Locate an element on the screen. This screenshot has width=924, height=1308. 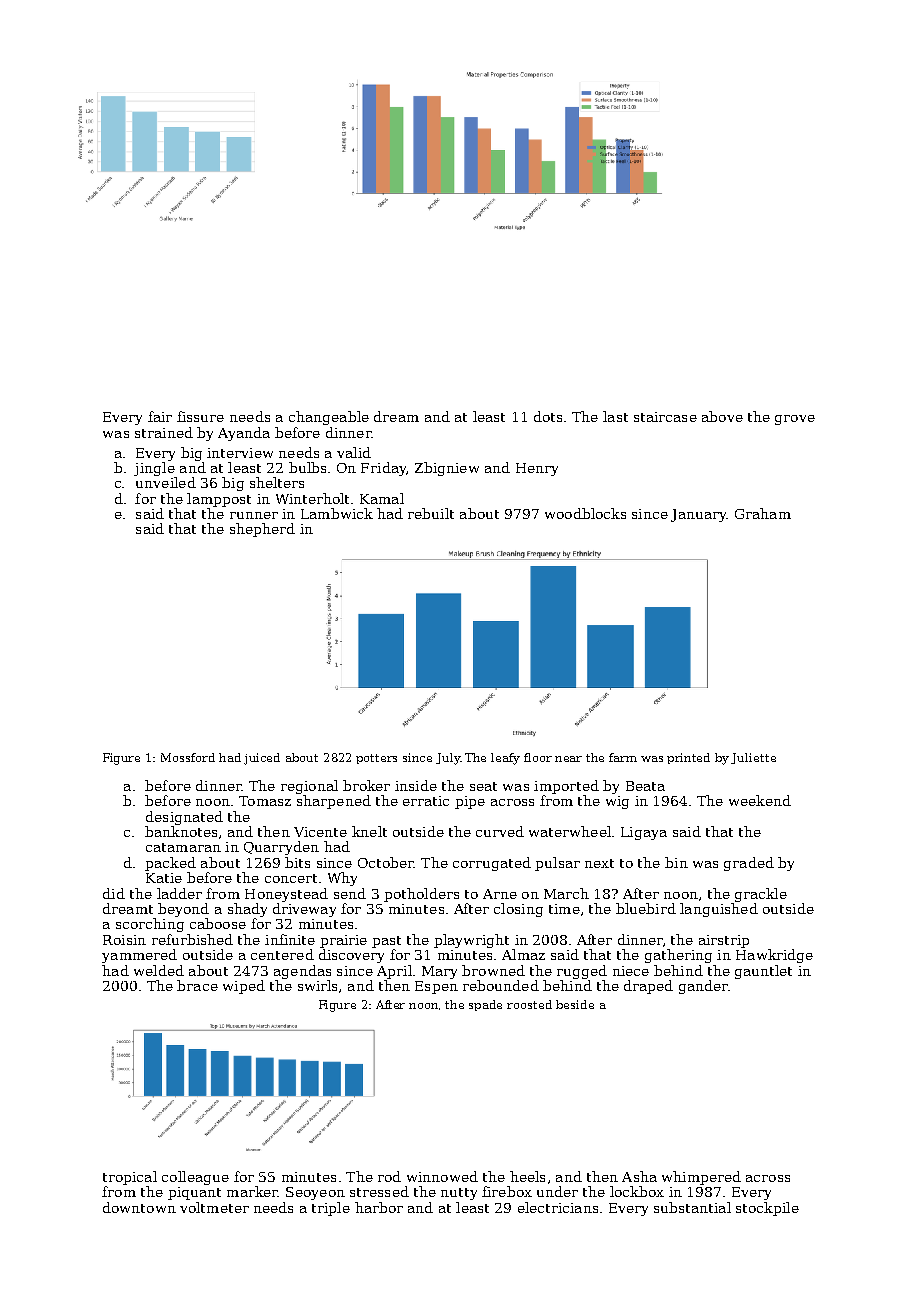
fair is located at coordinates (160, 416).
